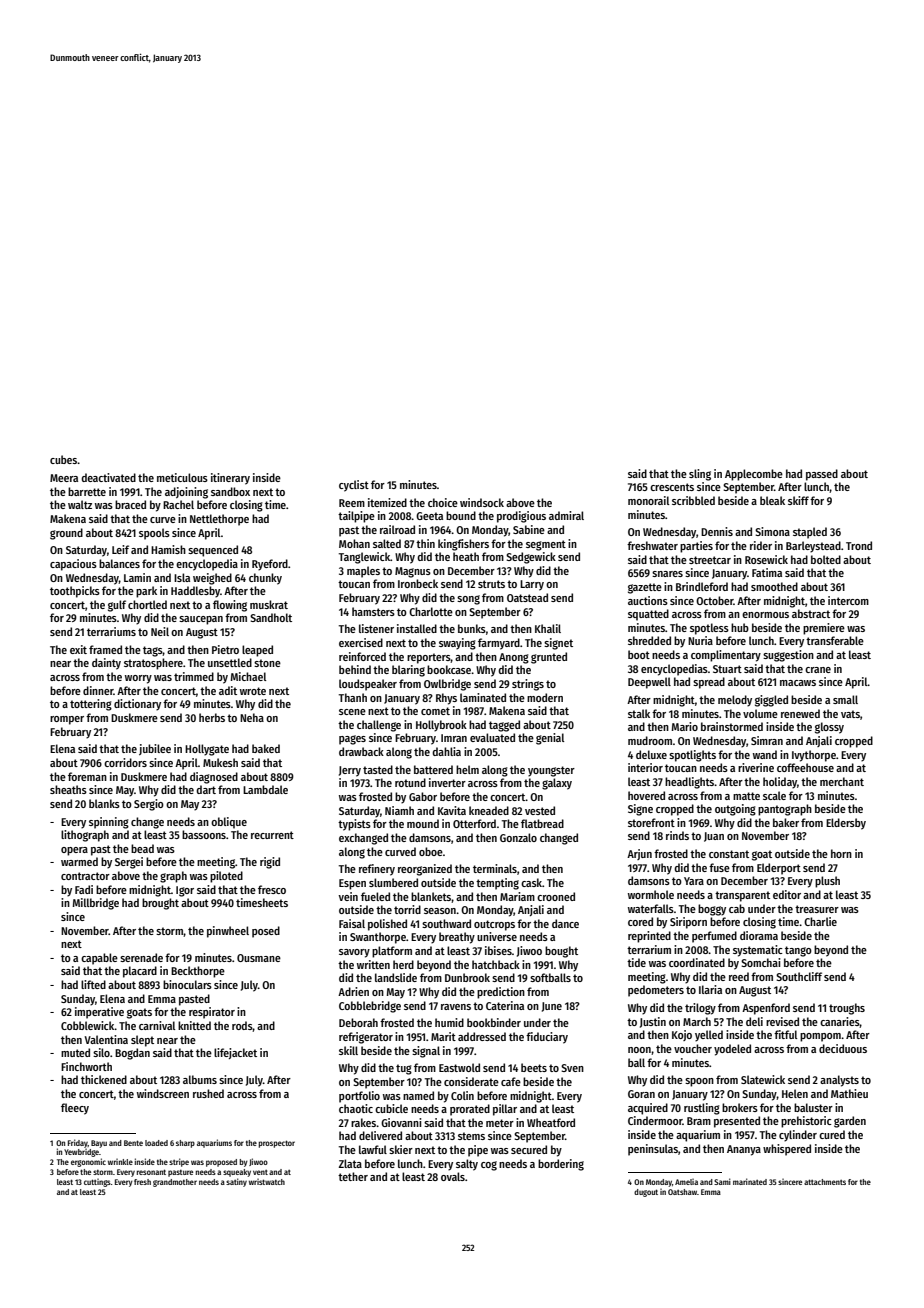  Describe the element at coordinates (529, 529) in the page. I see `Sabine` at that location.
